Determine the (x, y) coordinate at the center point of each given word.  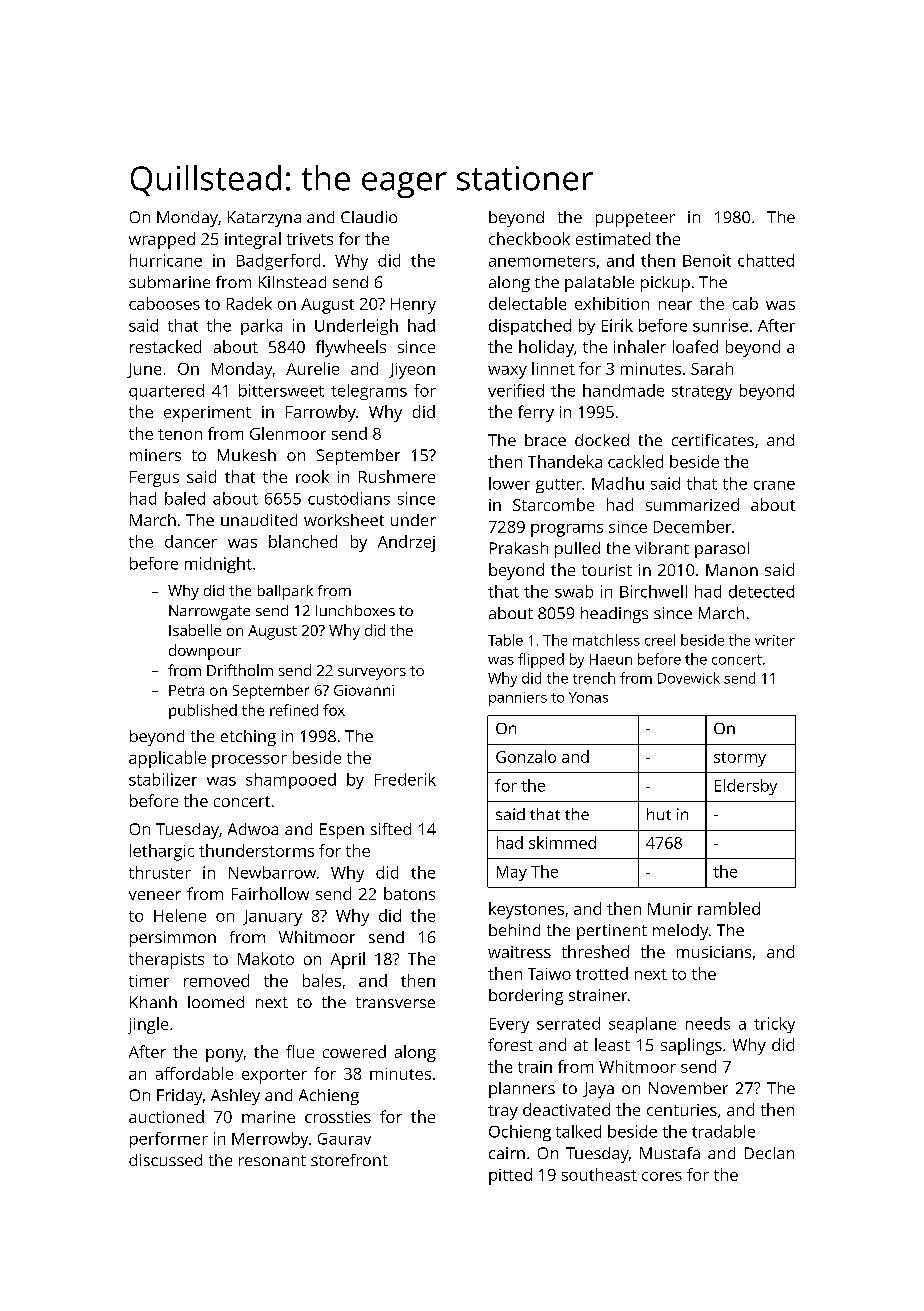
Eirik (617, 325)
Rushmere (397, 476)
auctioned (166, 1116)
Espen (342, 831)
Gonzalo (526, 756)
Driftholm (240, 670)
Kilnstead (292, 282)
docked (602, 440)
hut (659, 814)
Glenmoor (288, 433)
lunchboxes (355, 610)
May (512, 873)
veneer (155, 895)
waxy (507, 372)
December (692, 526)
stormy (740, 759)
